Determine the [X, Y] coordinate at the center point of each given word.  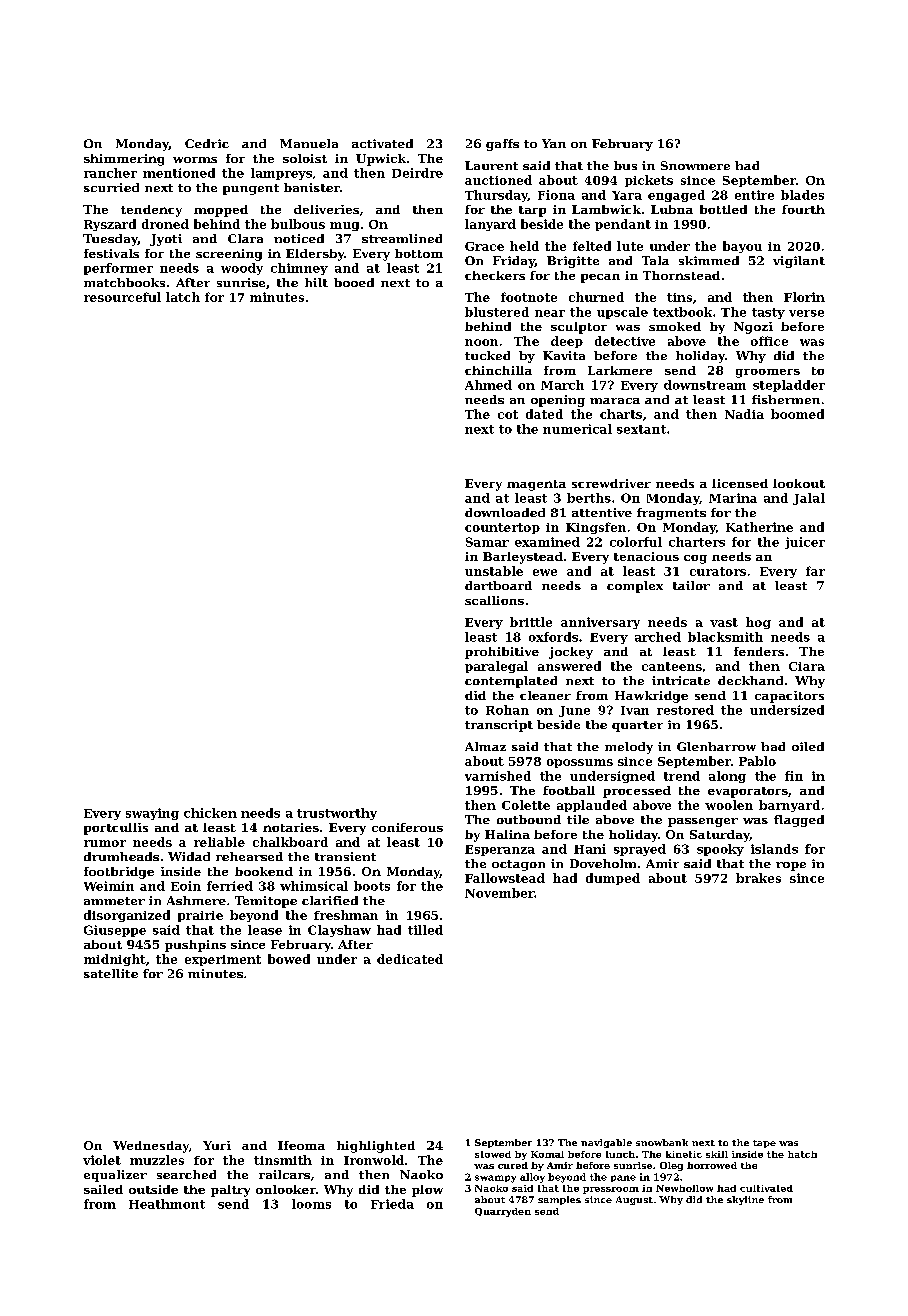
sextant [641, 429]
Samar [487, 542]
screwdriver [611, 483]
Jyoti [166, 240]
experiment [223, 960]
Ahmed [488, 385]
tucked [487, 355]
